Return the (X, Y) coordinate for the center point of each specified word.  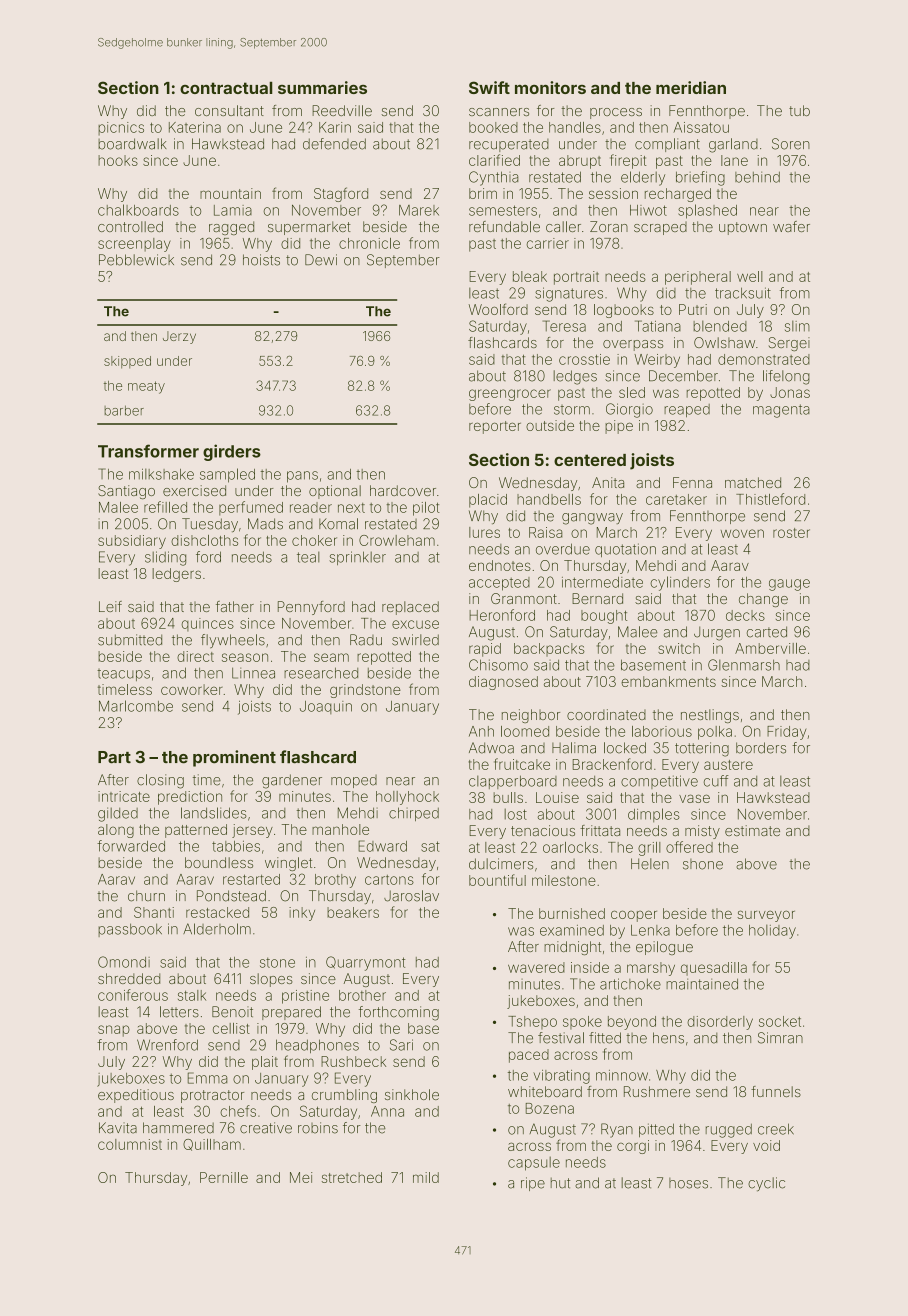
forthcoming (399, 1013)
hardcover (403, 490)
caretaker (676, 499)
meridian (691, 87)
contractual (226, 87)
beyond (632, 1023)
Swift (489, 87)
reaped (687, 410)
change (763, 600)
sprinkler (357, 558)
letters (179, 1012)
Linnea (253, 673)
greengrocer (510, 395)
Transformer (148, 451)
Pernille (224, 1177)
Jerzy (179, 337)
